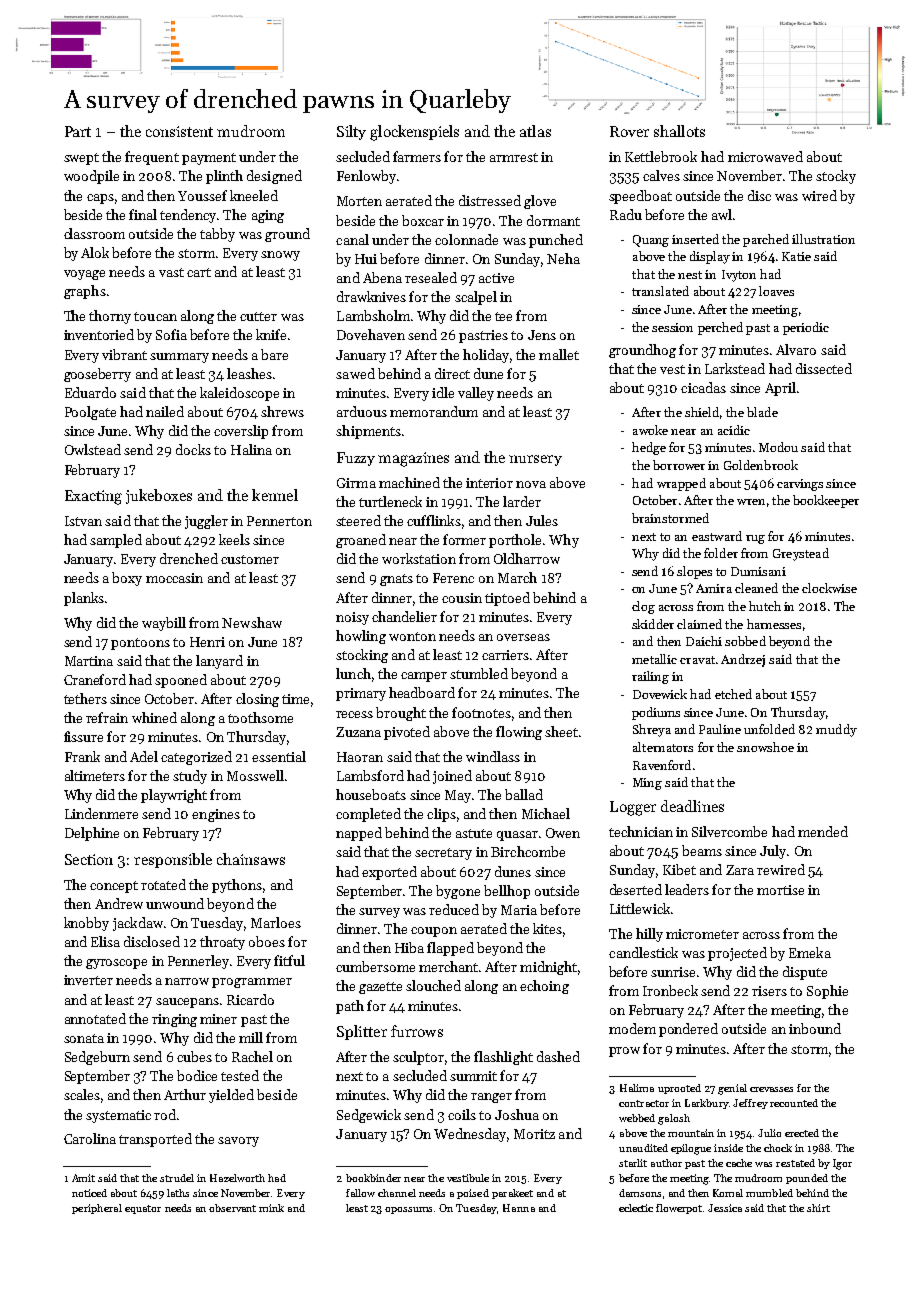 The width and height of the screenshot is (924, 1308). Describe the element at coordinates (414, 133) in the screenshot. I see `glockenspiels` at that location.
